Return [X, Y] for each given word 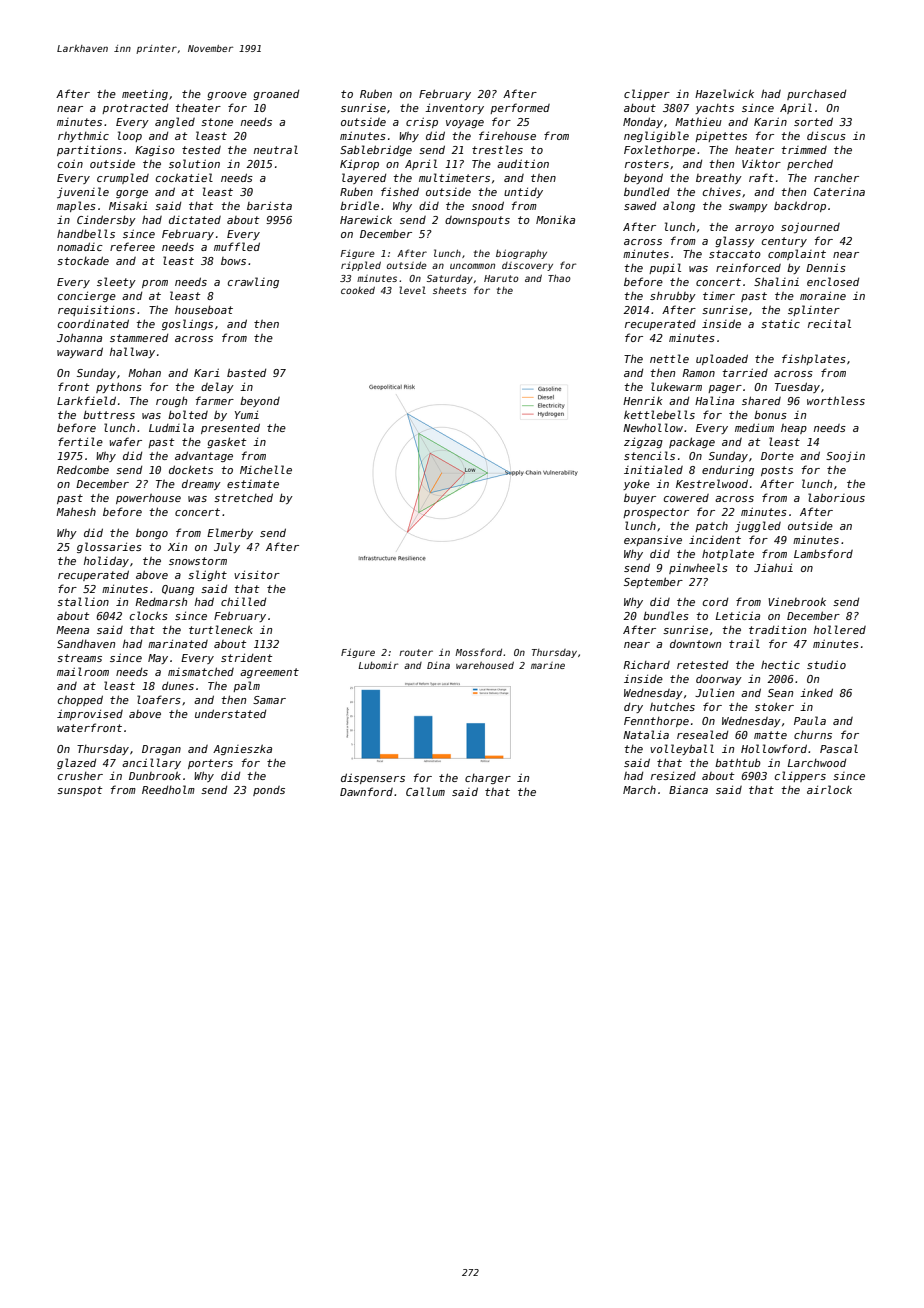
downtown [695, 643]
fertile [80, 441]
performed [520, 108]
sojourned [810, 227]
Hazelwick [724, 93]
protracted [135, 109]
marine [548, 665]
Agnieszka [242, 750]
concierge [87, 296]
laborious [836, 497]
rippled [361, 266]
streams [79, 658]
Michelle [266, 469]
